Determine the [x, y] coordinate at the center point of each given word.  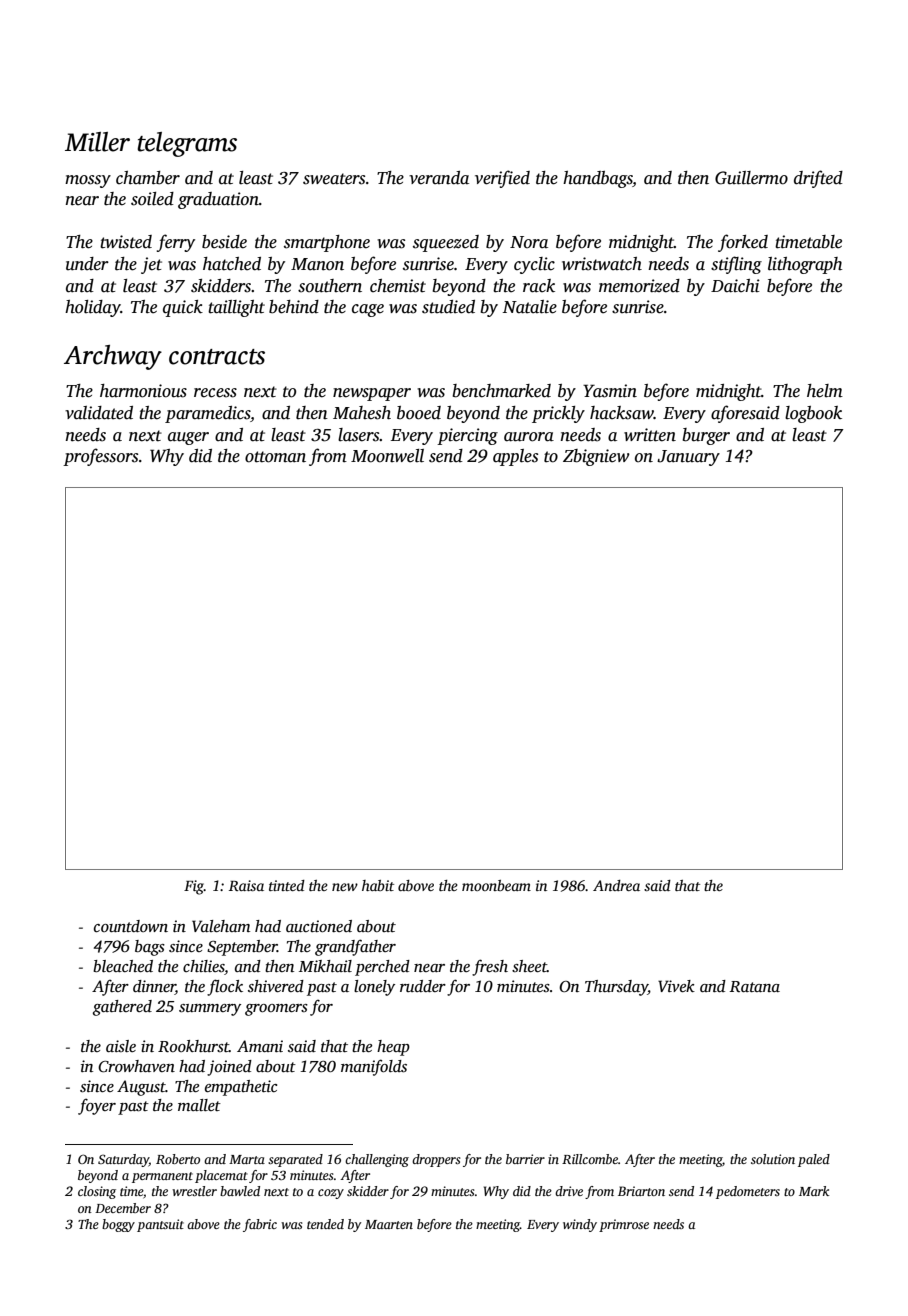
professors [100, 457]
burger [706, 436]
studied [448, 307]
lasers [359, 435]
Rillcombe [590, 1159]
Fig [194, 887]
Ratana [755, 986]
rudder [423, 986]
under [87, 264]
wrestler [194, 1191]
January [688, 458]
